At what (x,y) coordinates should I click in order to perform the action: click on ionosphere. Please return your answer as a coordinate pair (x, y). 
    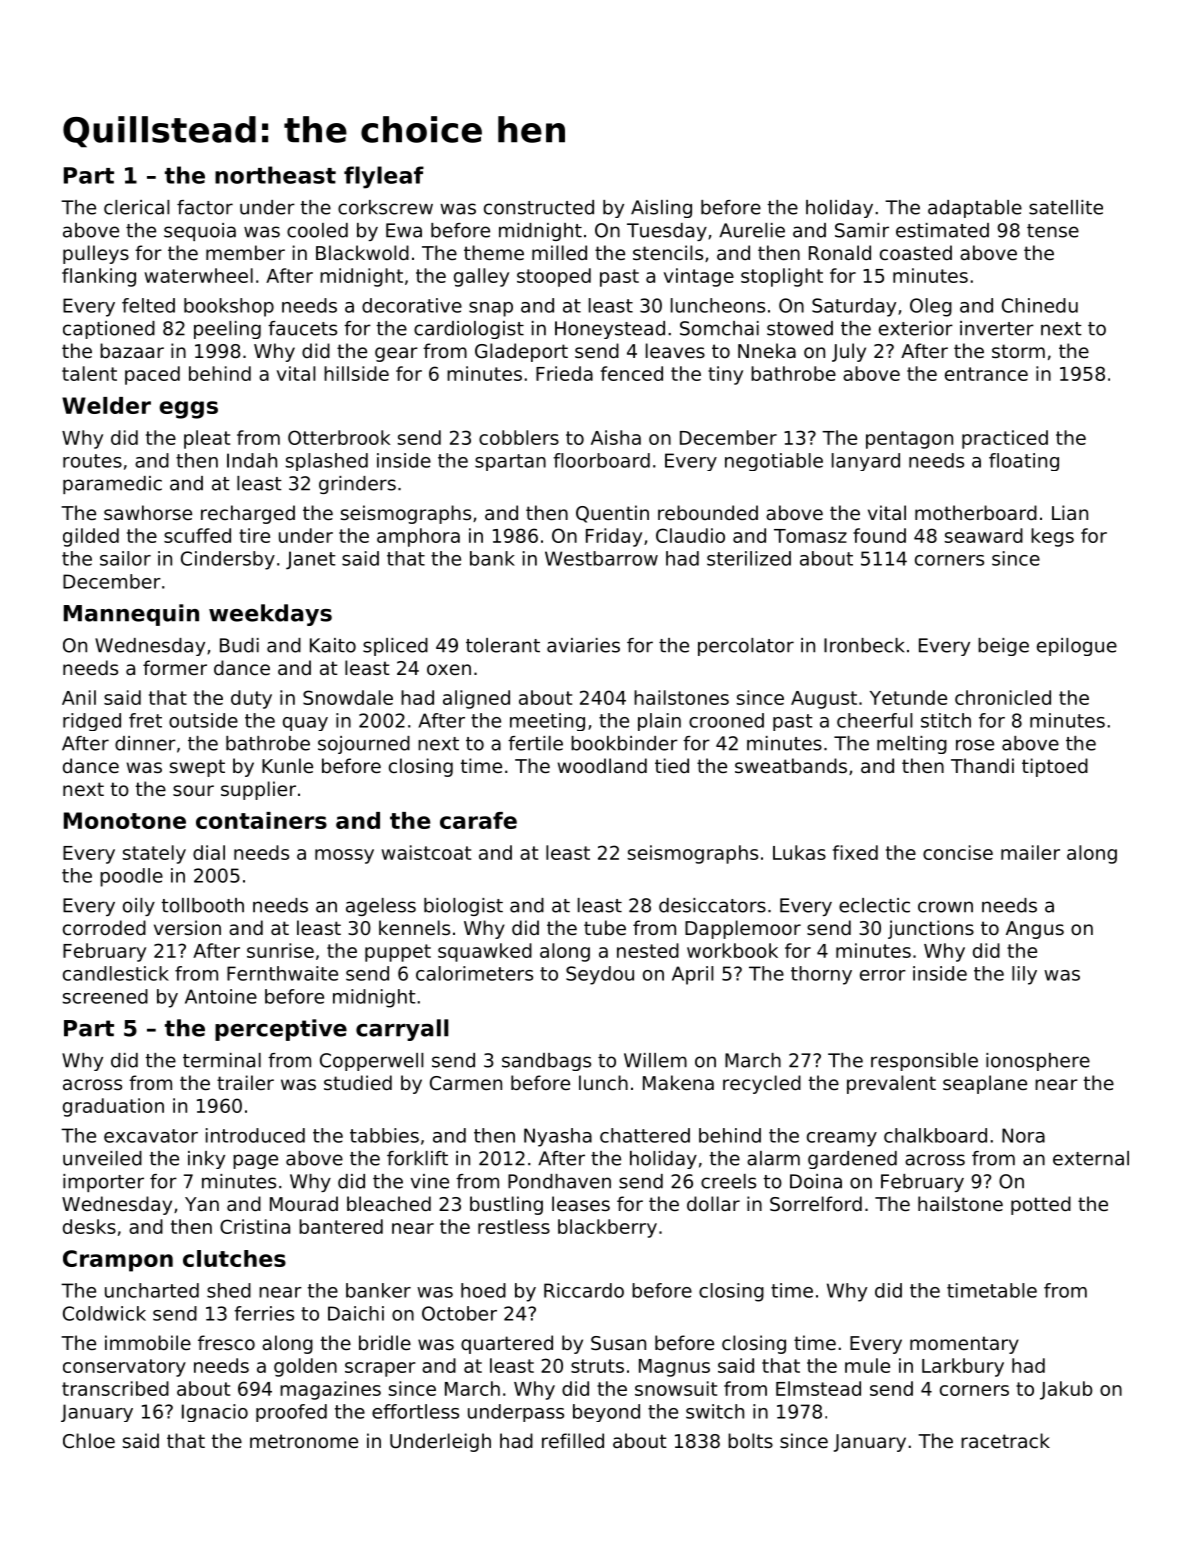
    Looking at the image, I should click on (1038, 1062).
